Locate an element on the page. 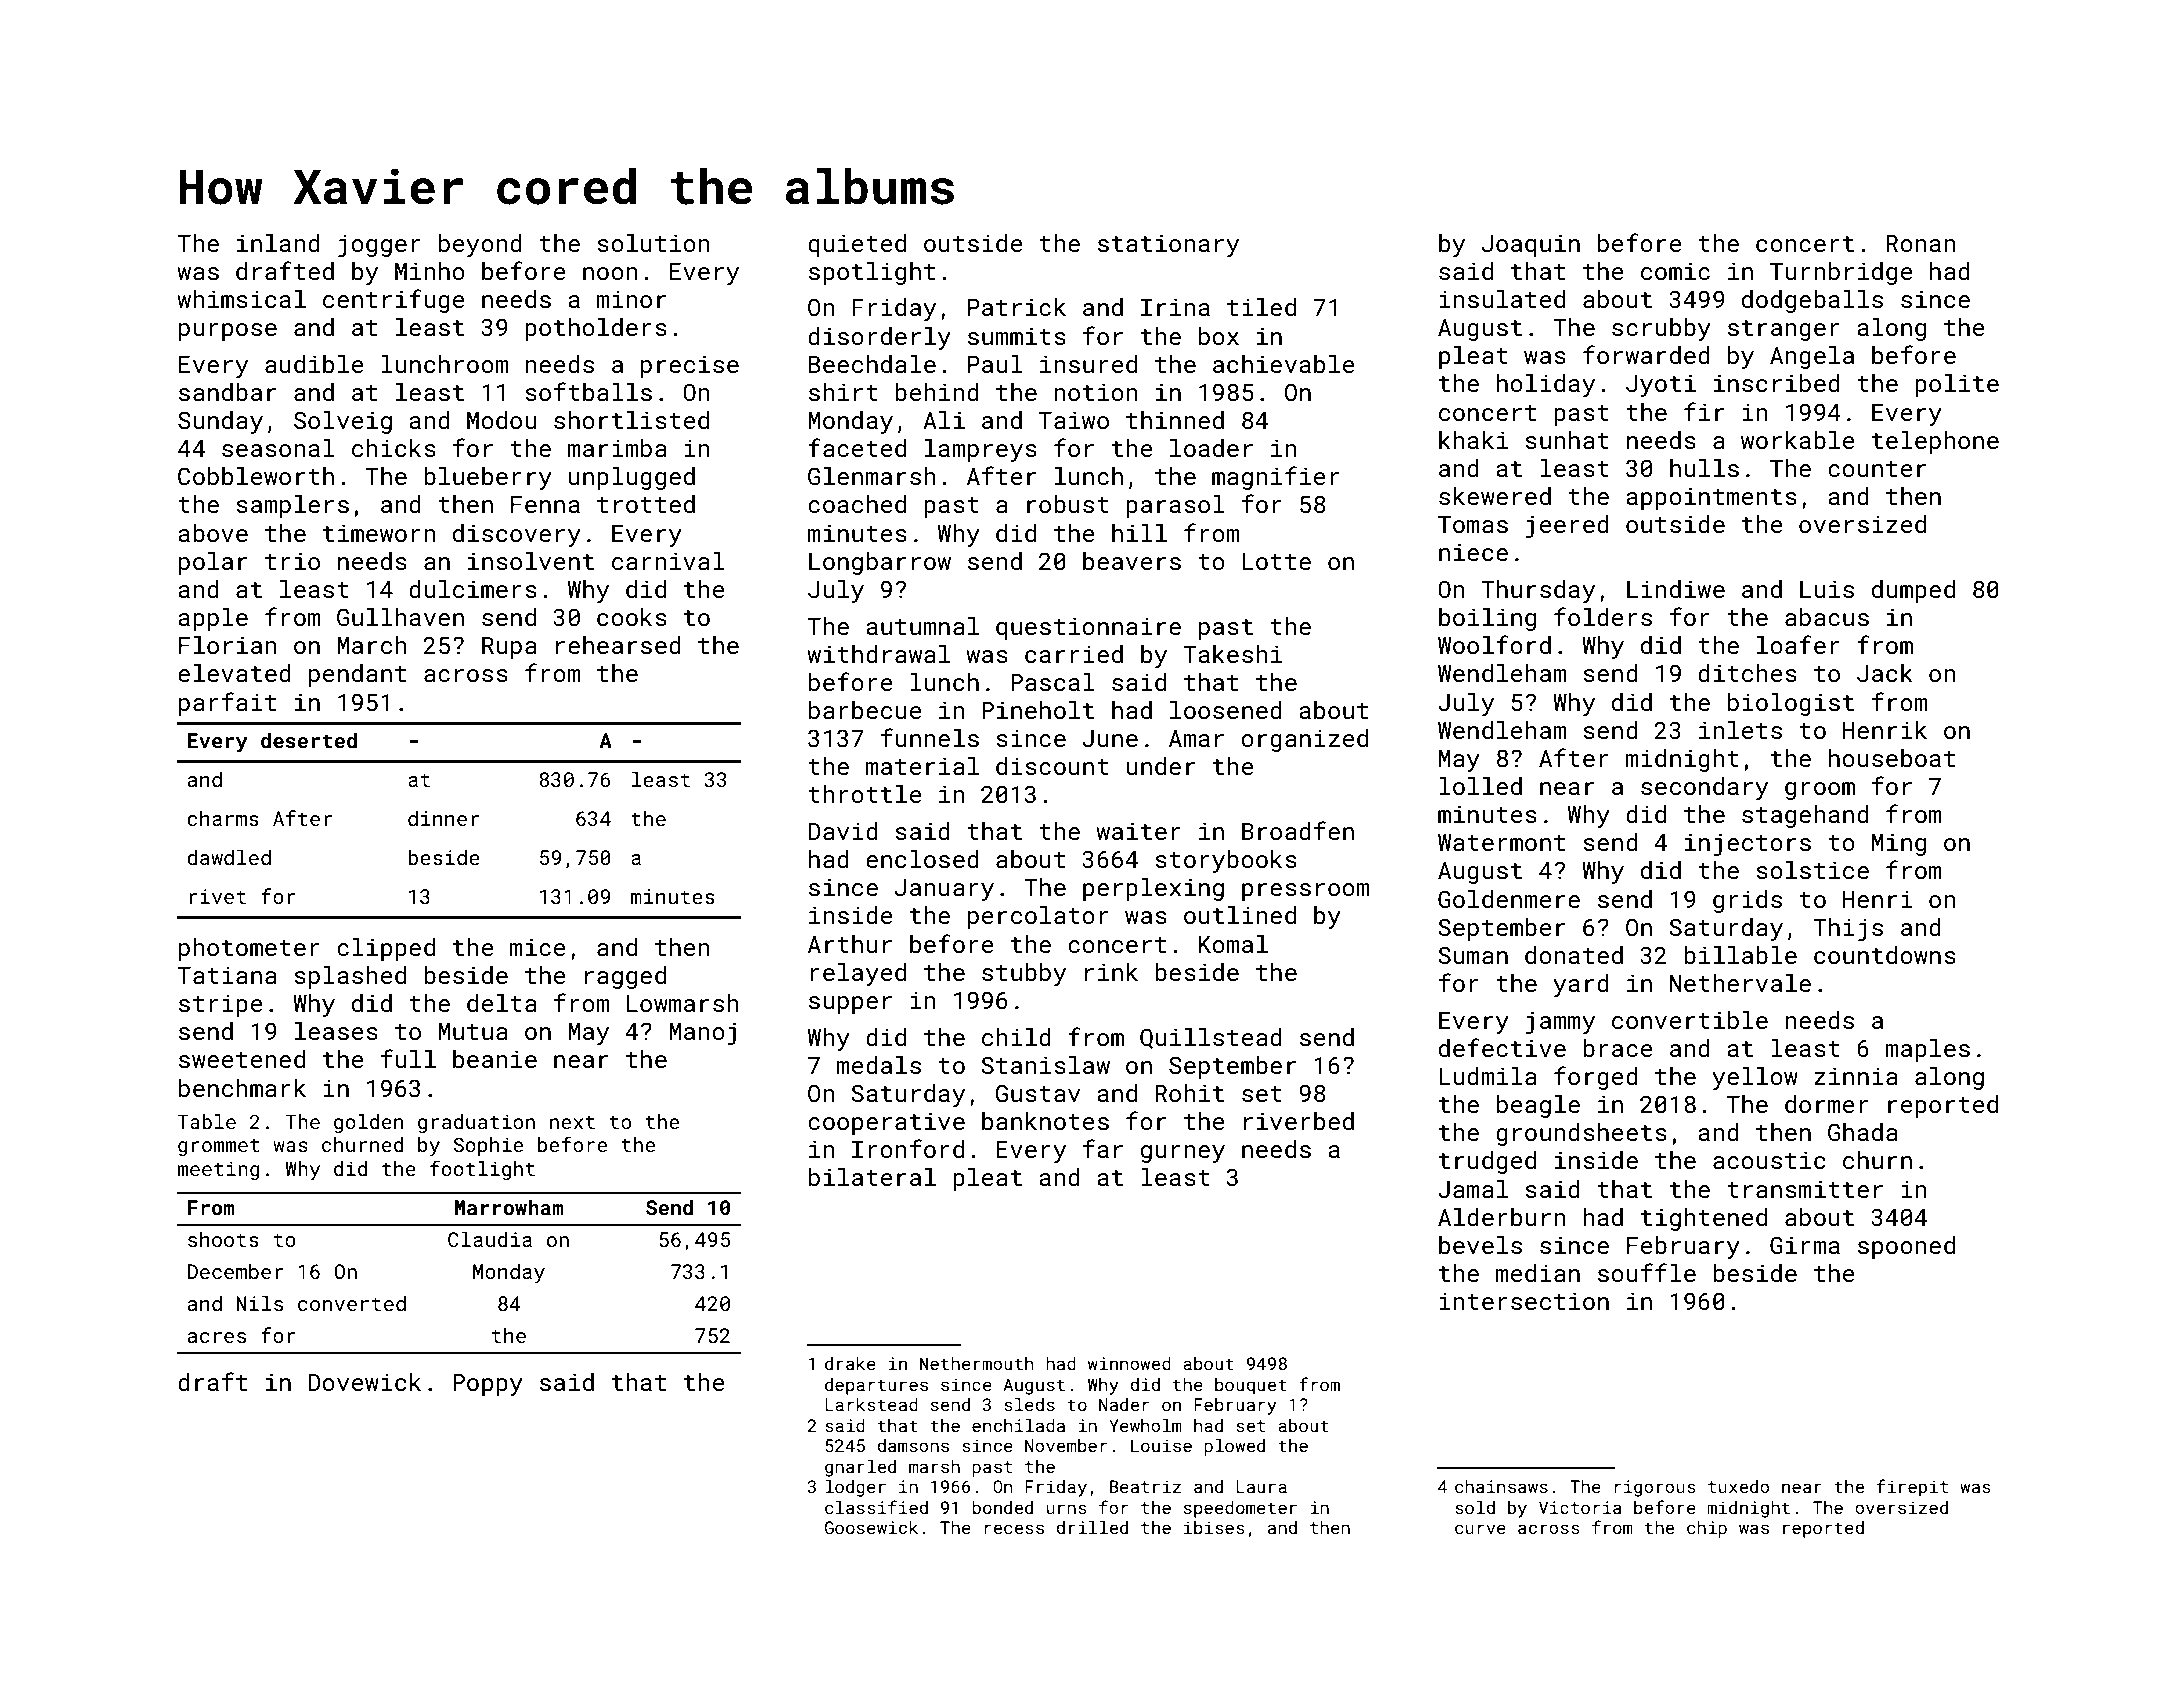 Image resolution: width=2178 pixels, height=1683 pixels. Goosewick is located at coordinates (871, 1527).
